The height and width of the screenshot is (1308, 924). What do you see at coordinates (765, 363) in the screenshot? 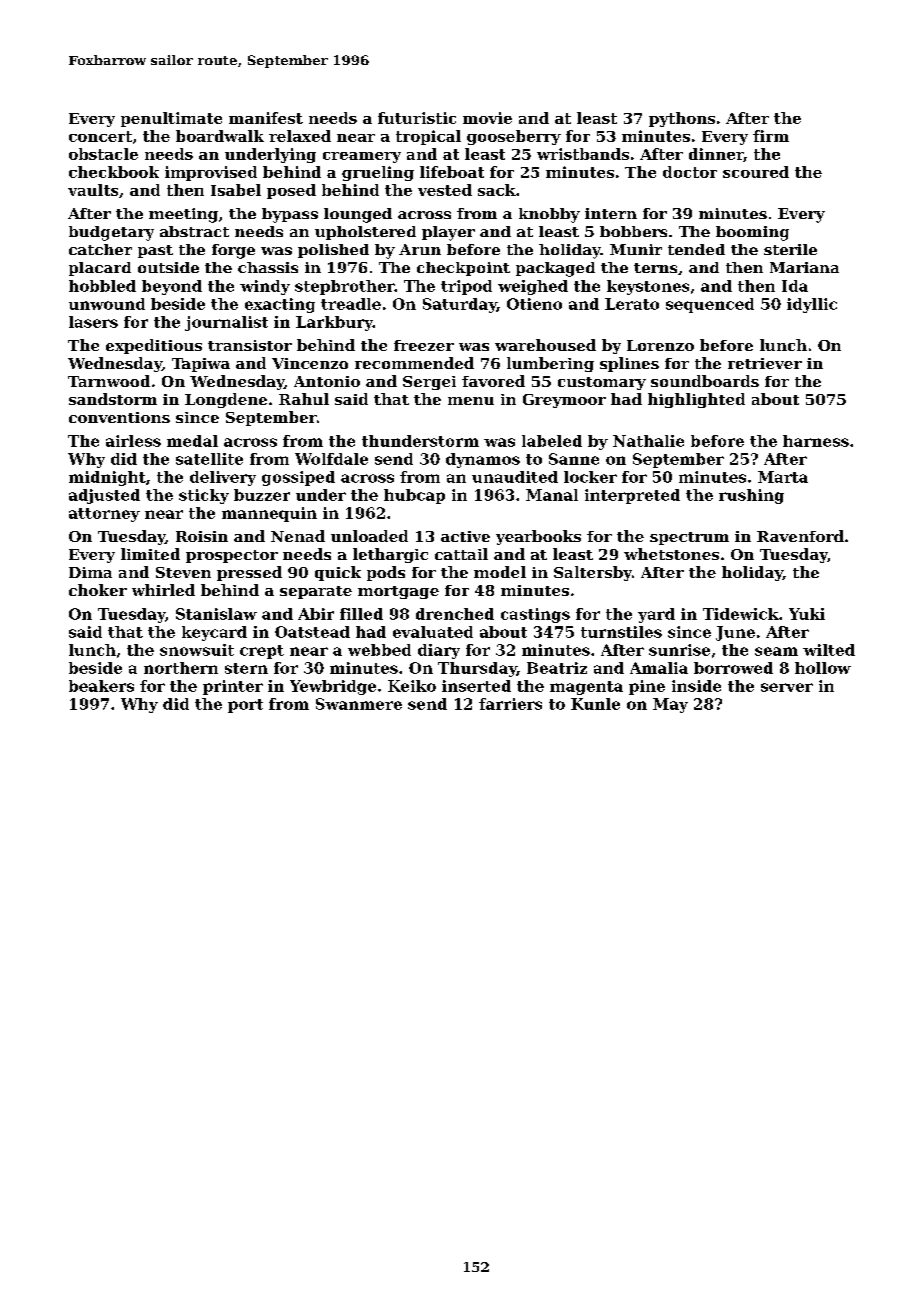
I see `retriever` at bounding box center [765, 363].
